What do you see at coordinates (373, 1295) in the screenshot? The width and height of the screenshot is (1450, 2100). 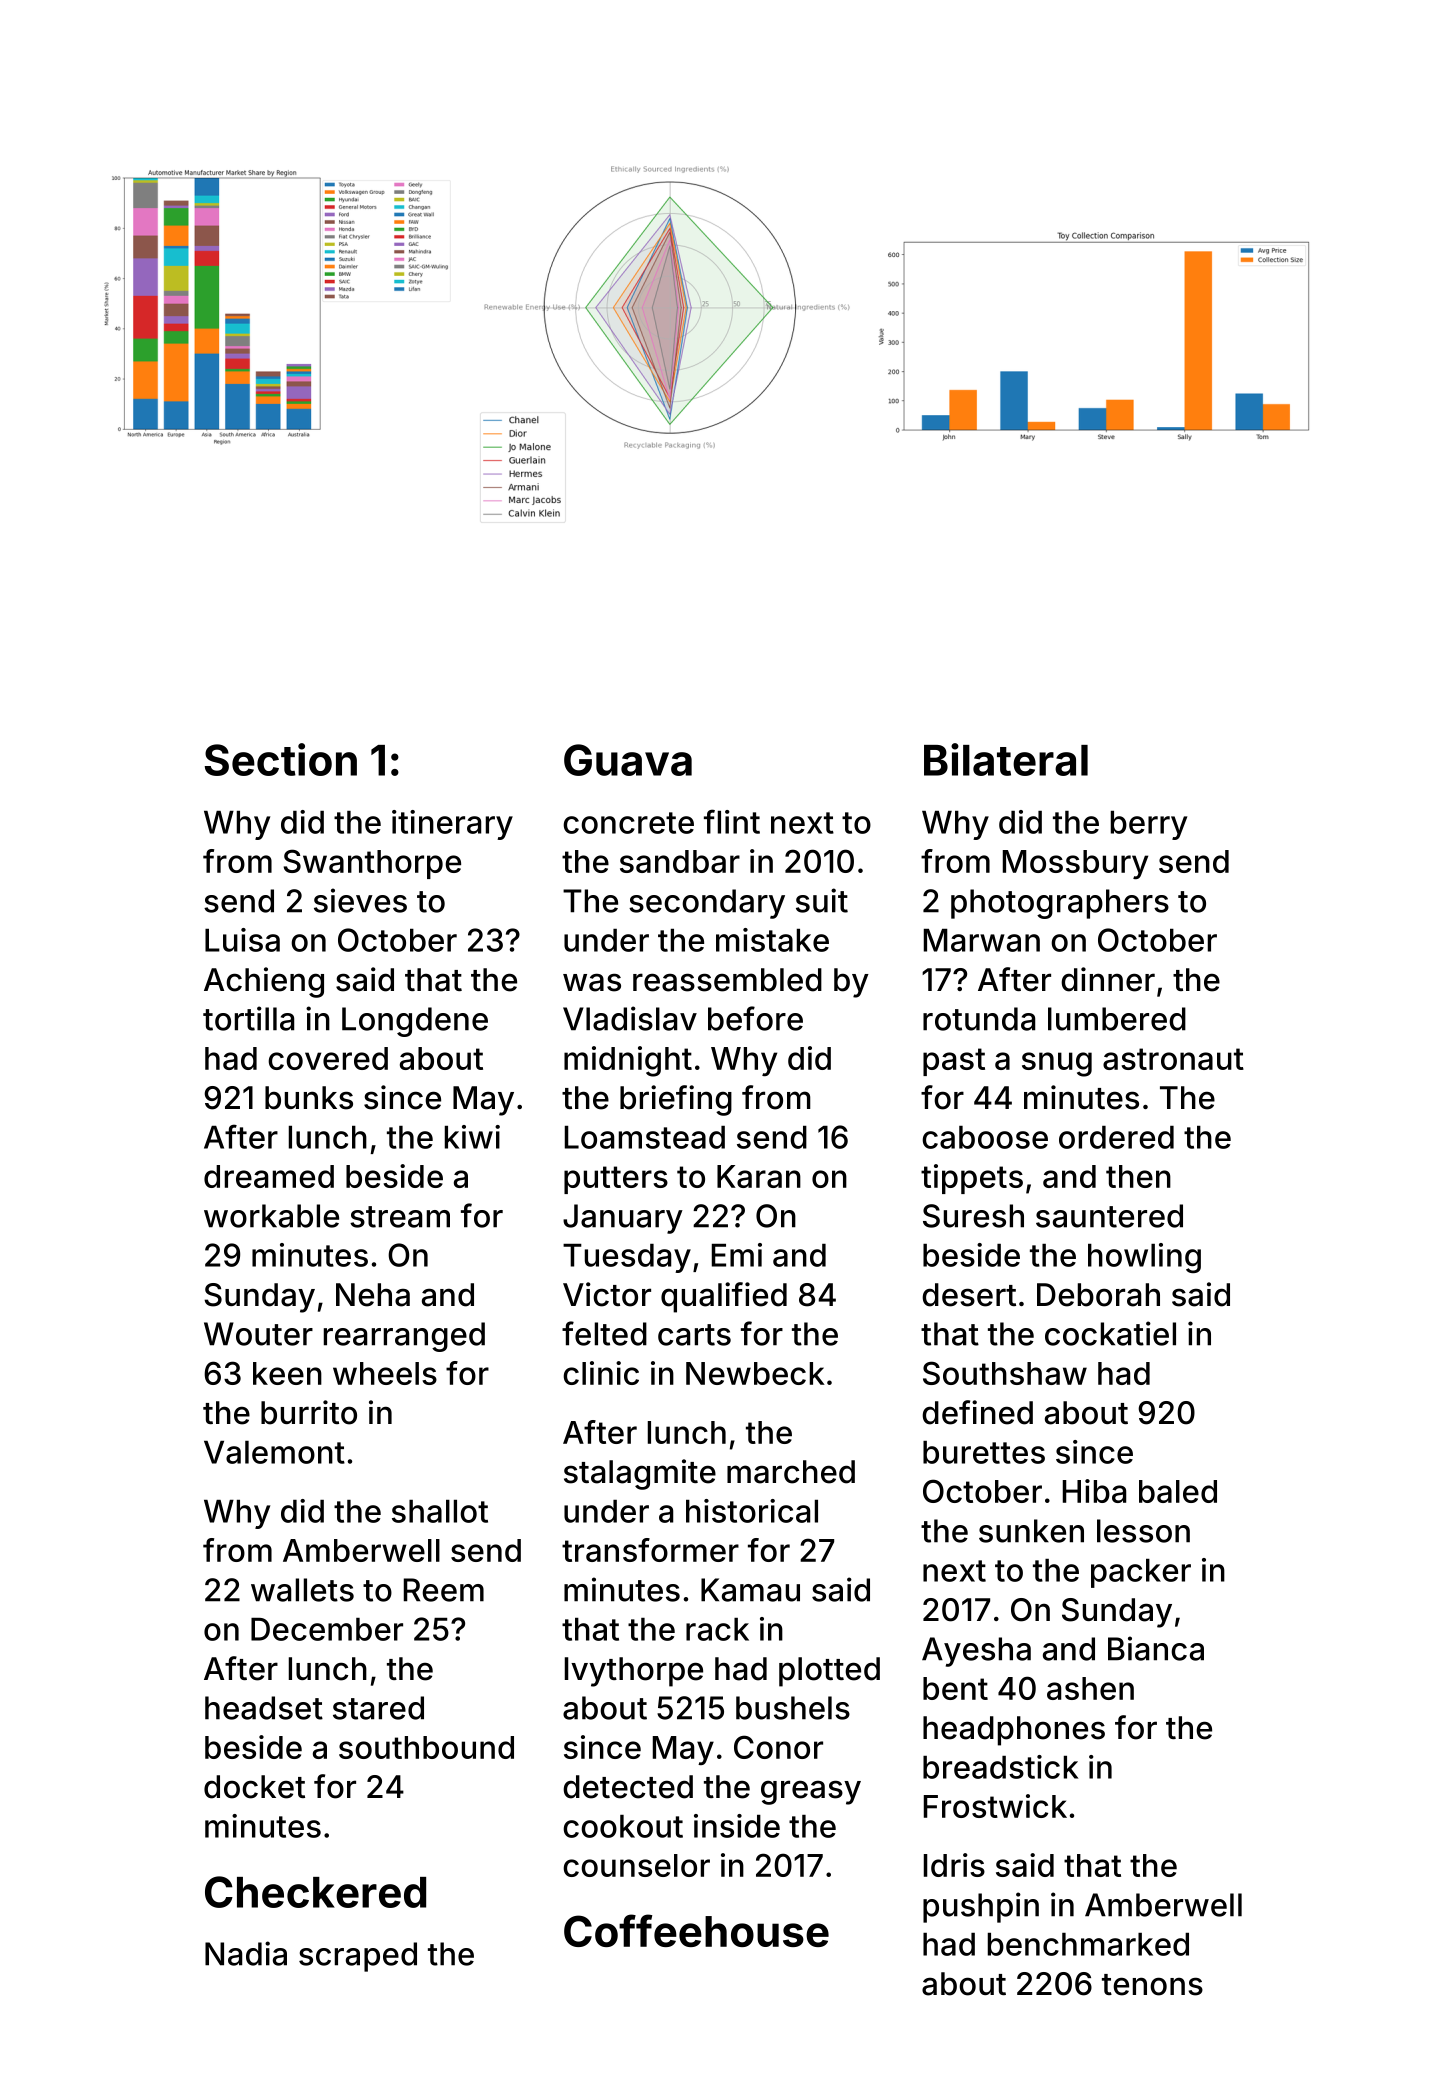 I see `Neha` at bounding box center [373, 1295].
